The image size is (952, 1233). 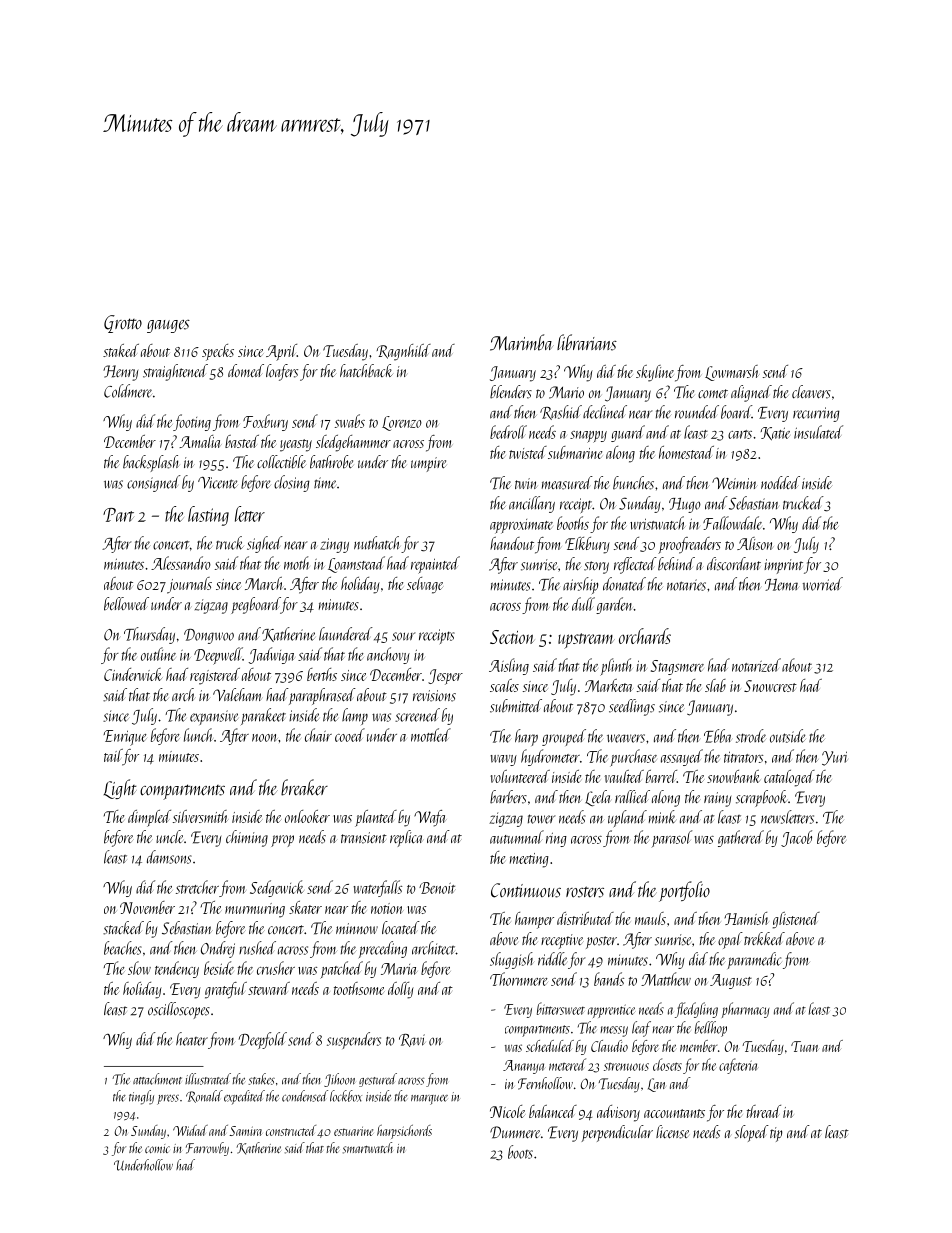 I want to click on grouped, so click(x=564, y=737).
